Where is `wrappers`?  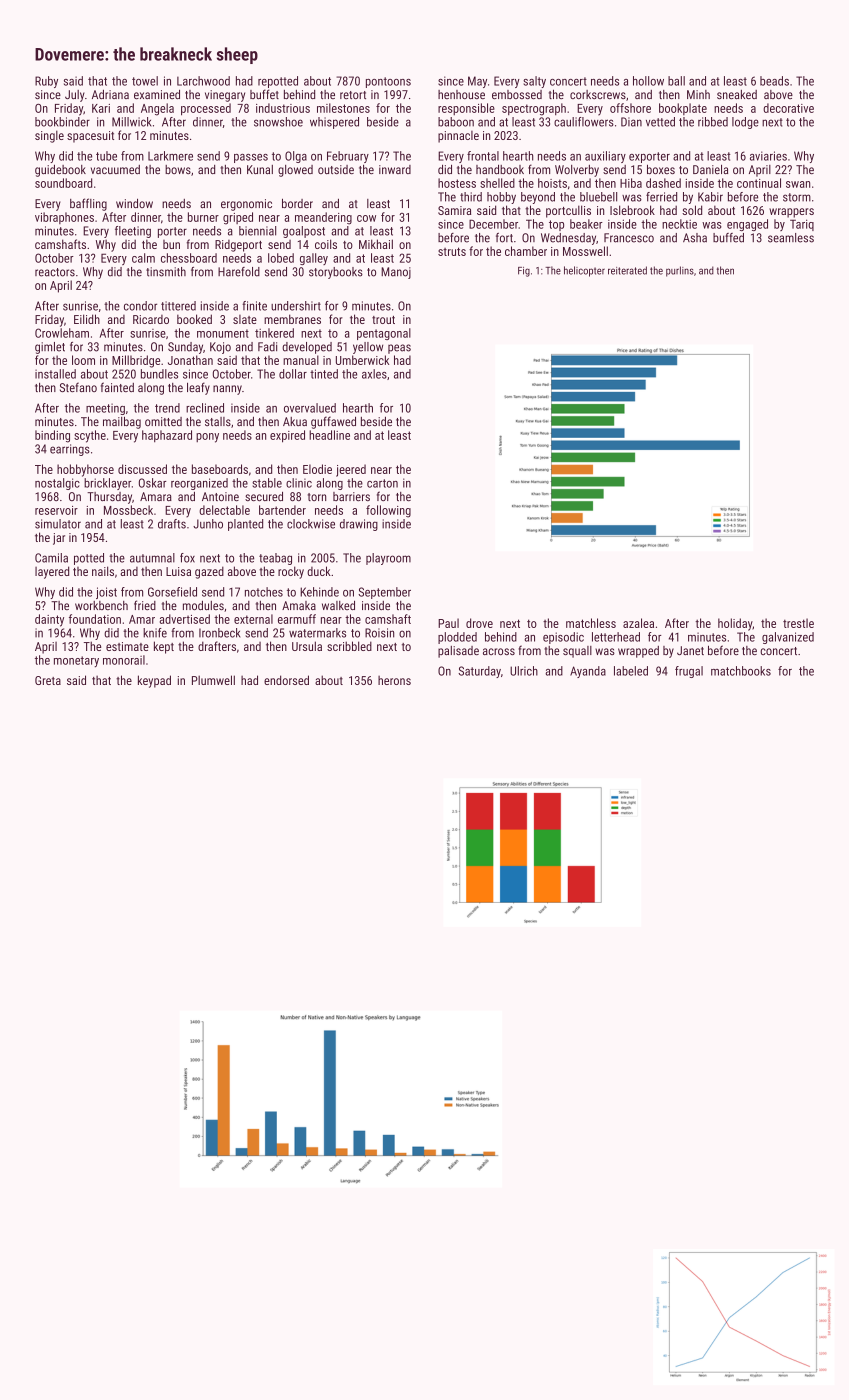
wrappers is located at coordinates (791, 213).
